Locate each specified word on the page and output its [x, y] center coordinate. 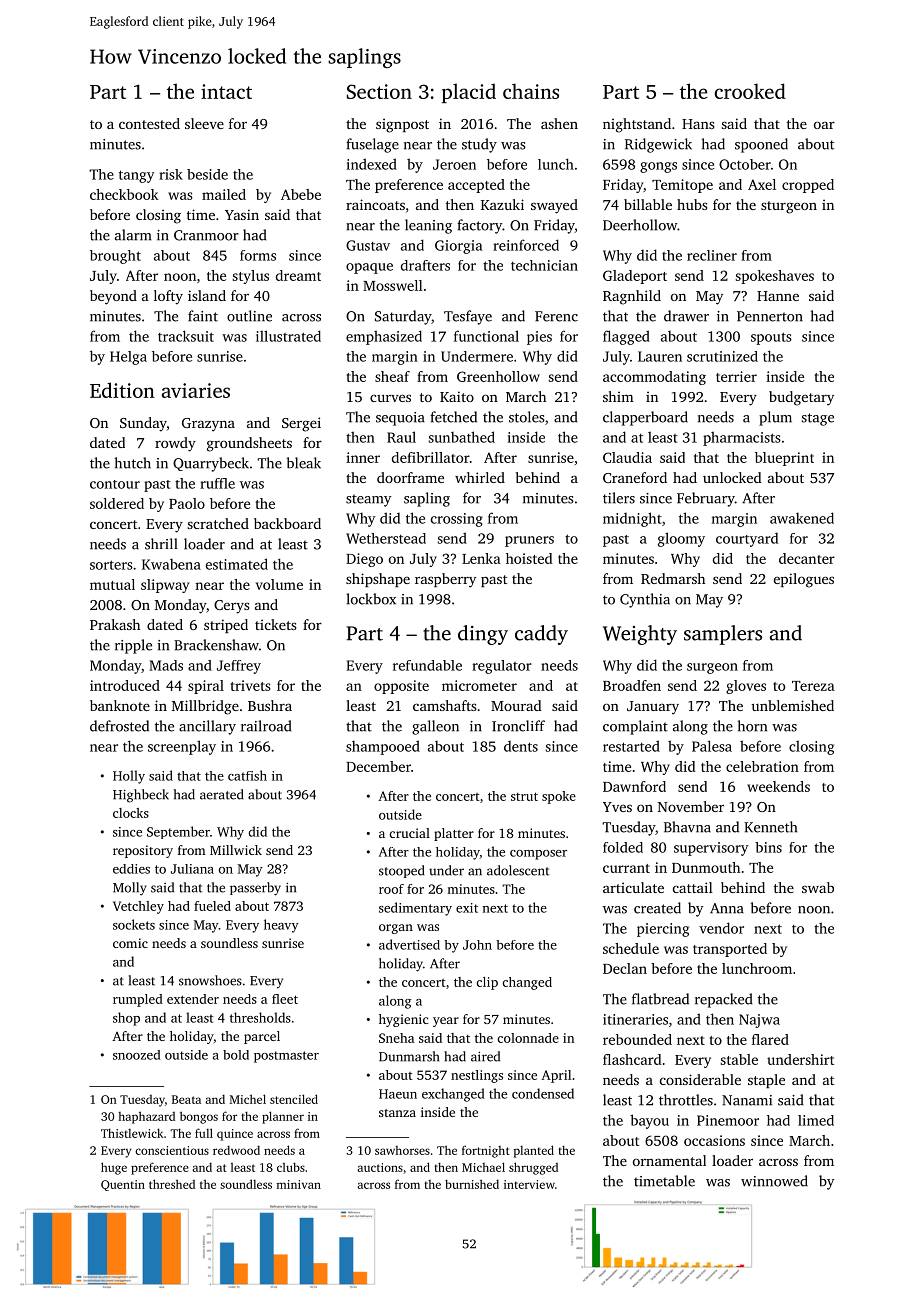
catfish [247, 775]
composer [538, 855]
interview [529, 1184]
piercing [663, 930]
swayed [554, 206]
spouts [771, 338]
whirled [480, 477]
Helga [128, 358]
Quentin [123, 1185]
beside [207, 174]
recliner [712, 255]
